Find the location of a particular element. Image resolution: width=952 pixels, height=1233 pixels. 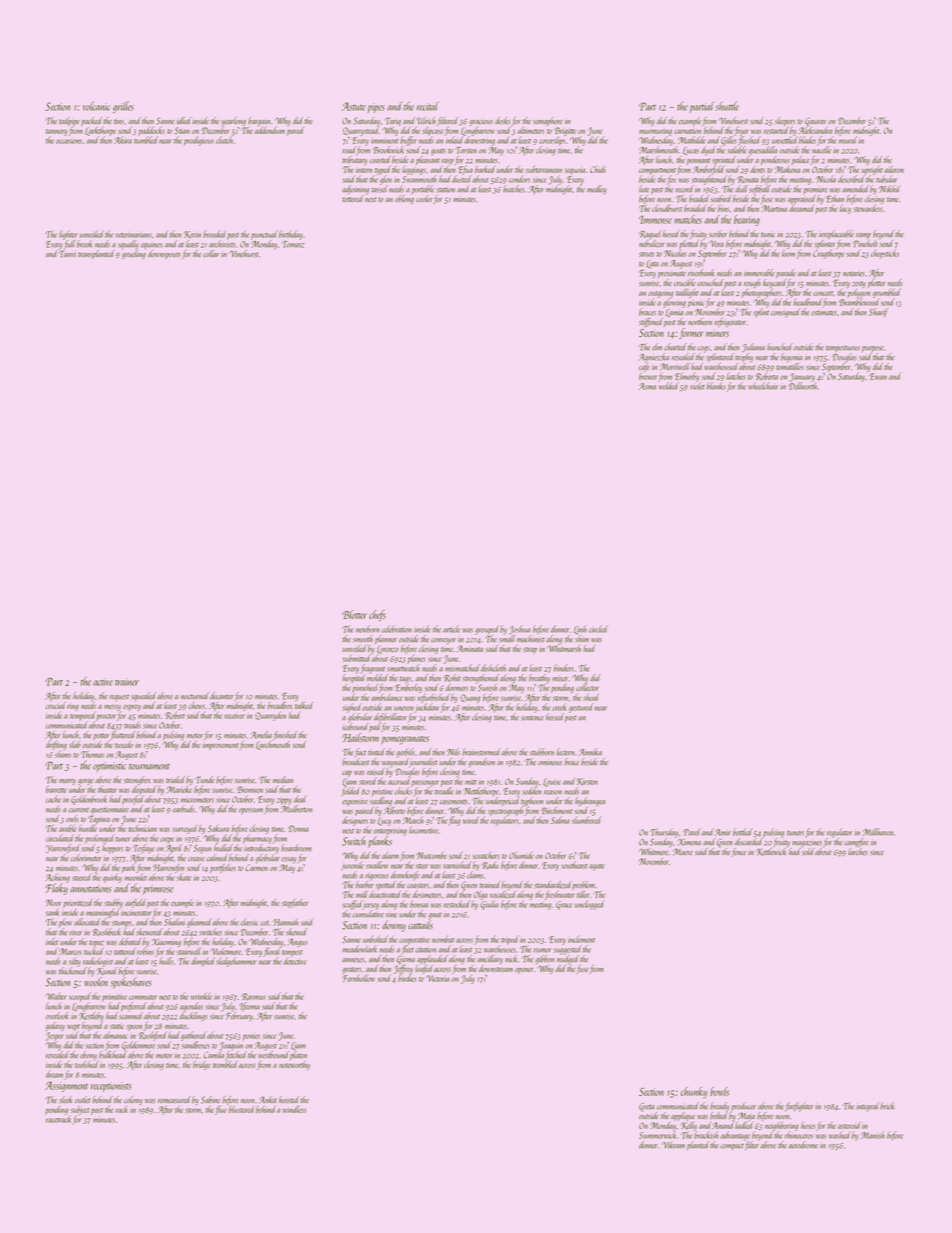

larches is located at coordinates (858, 851).
